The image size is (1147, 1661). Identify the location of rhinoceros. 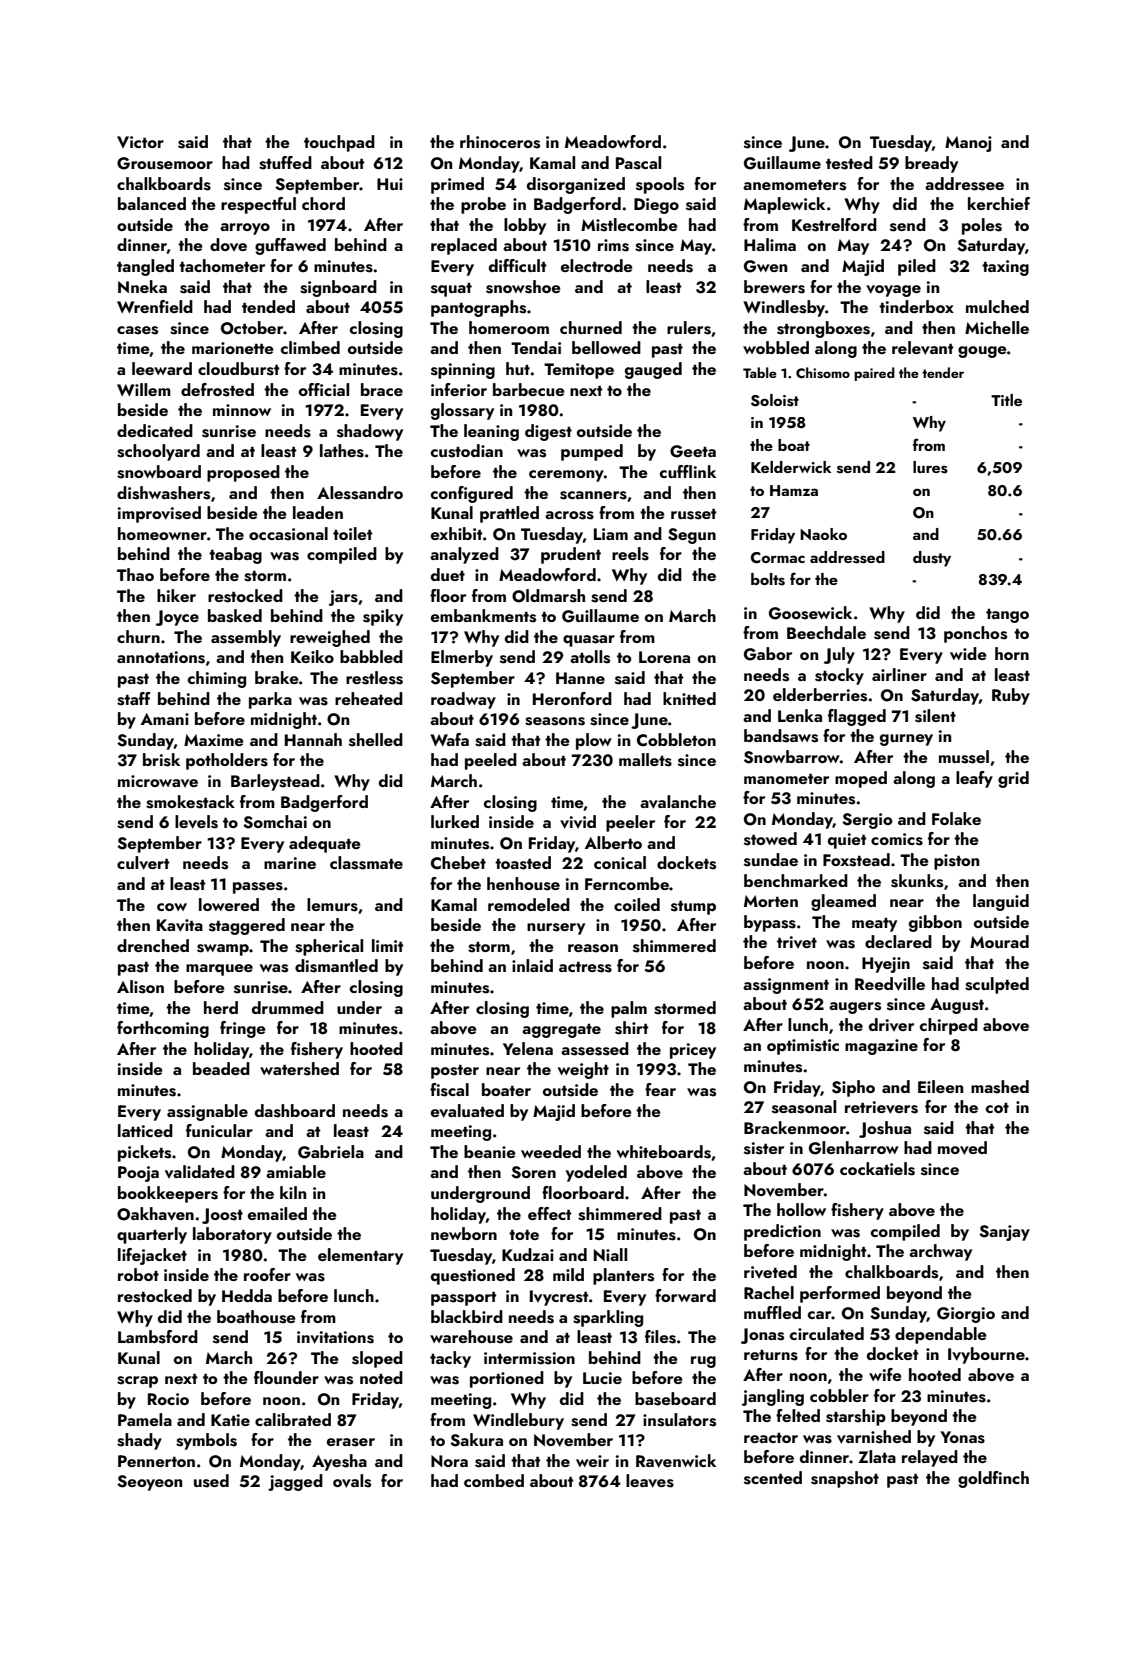
(500, 142).
